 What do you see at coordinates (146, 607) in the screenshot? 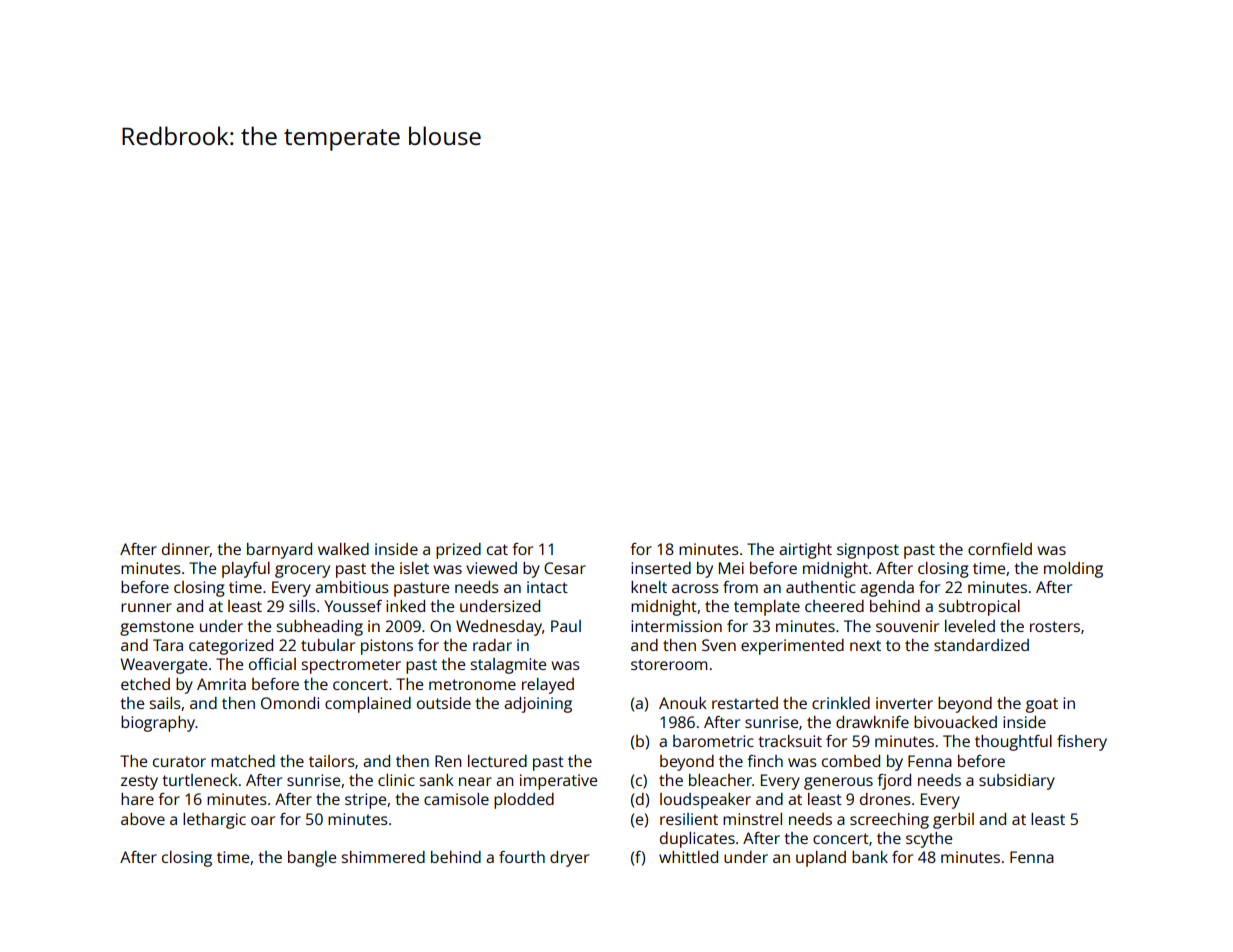
I see `runner` at bounding box center [146, 607].
